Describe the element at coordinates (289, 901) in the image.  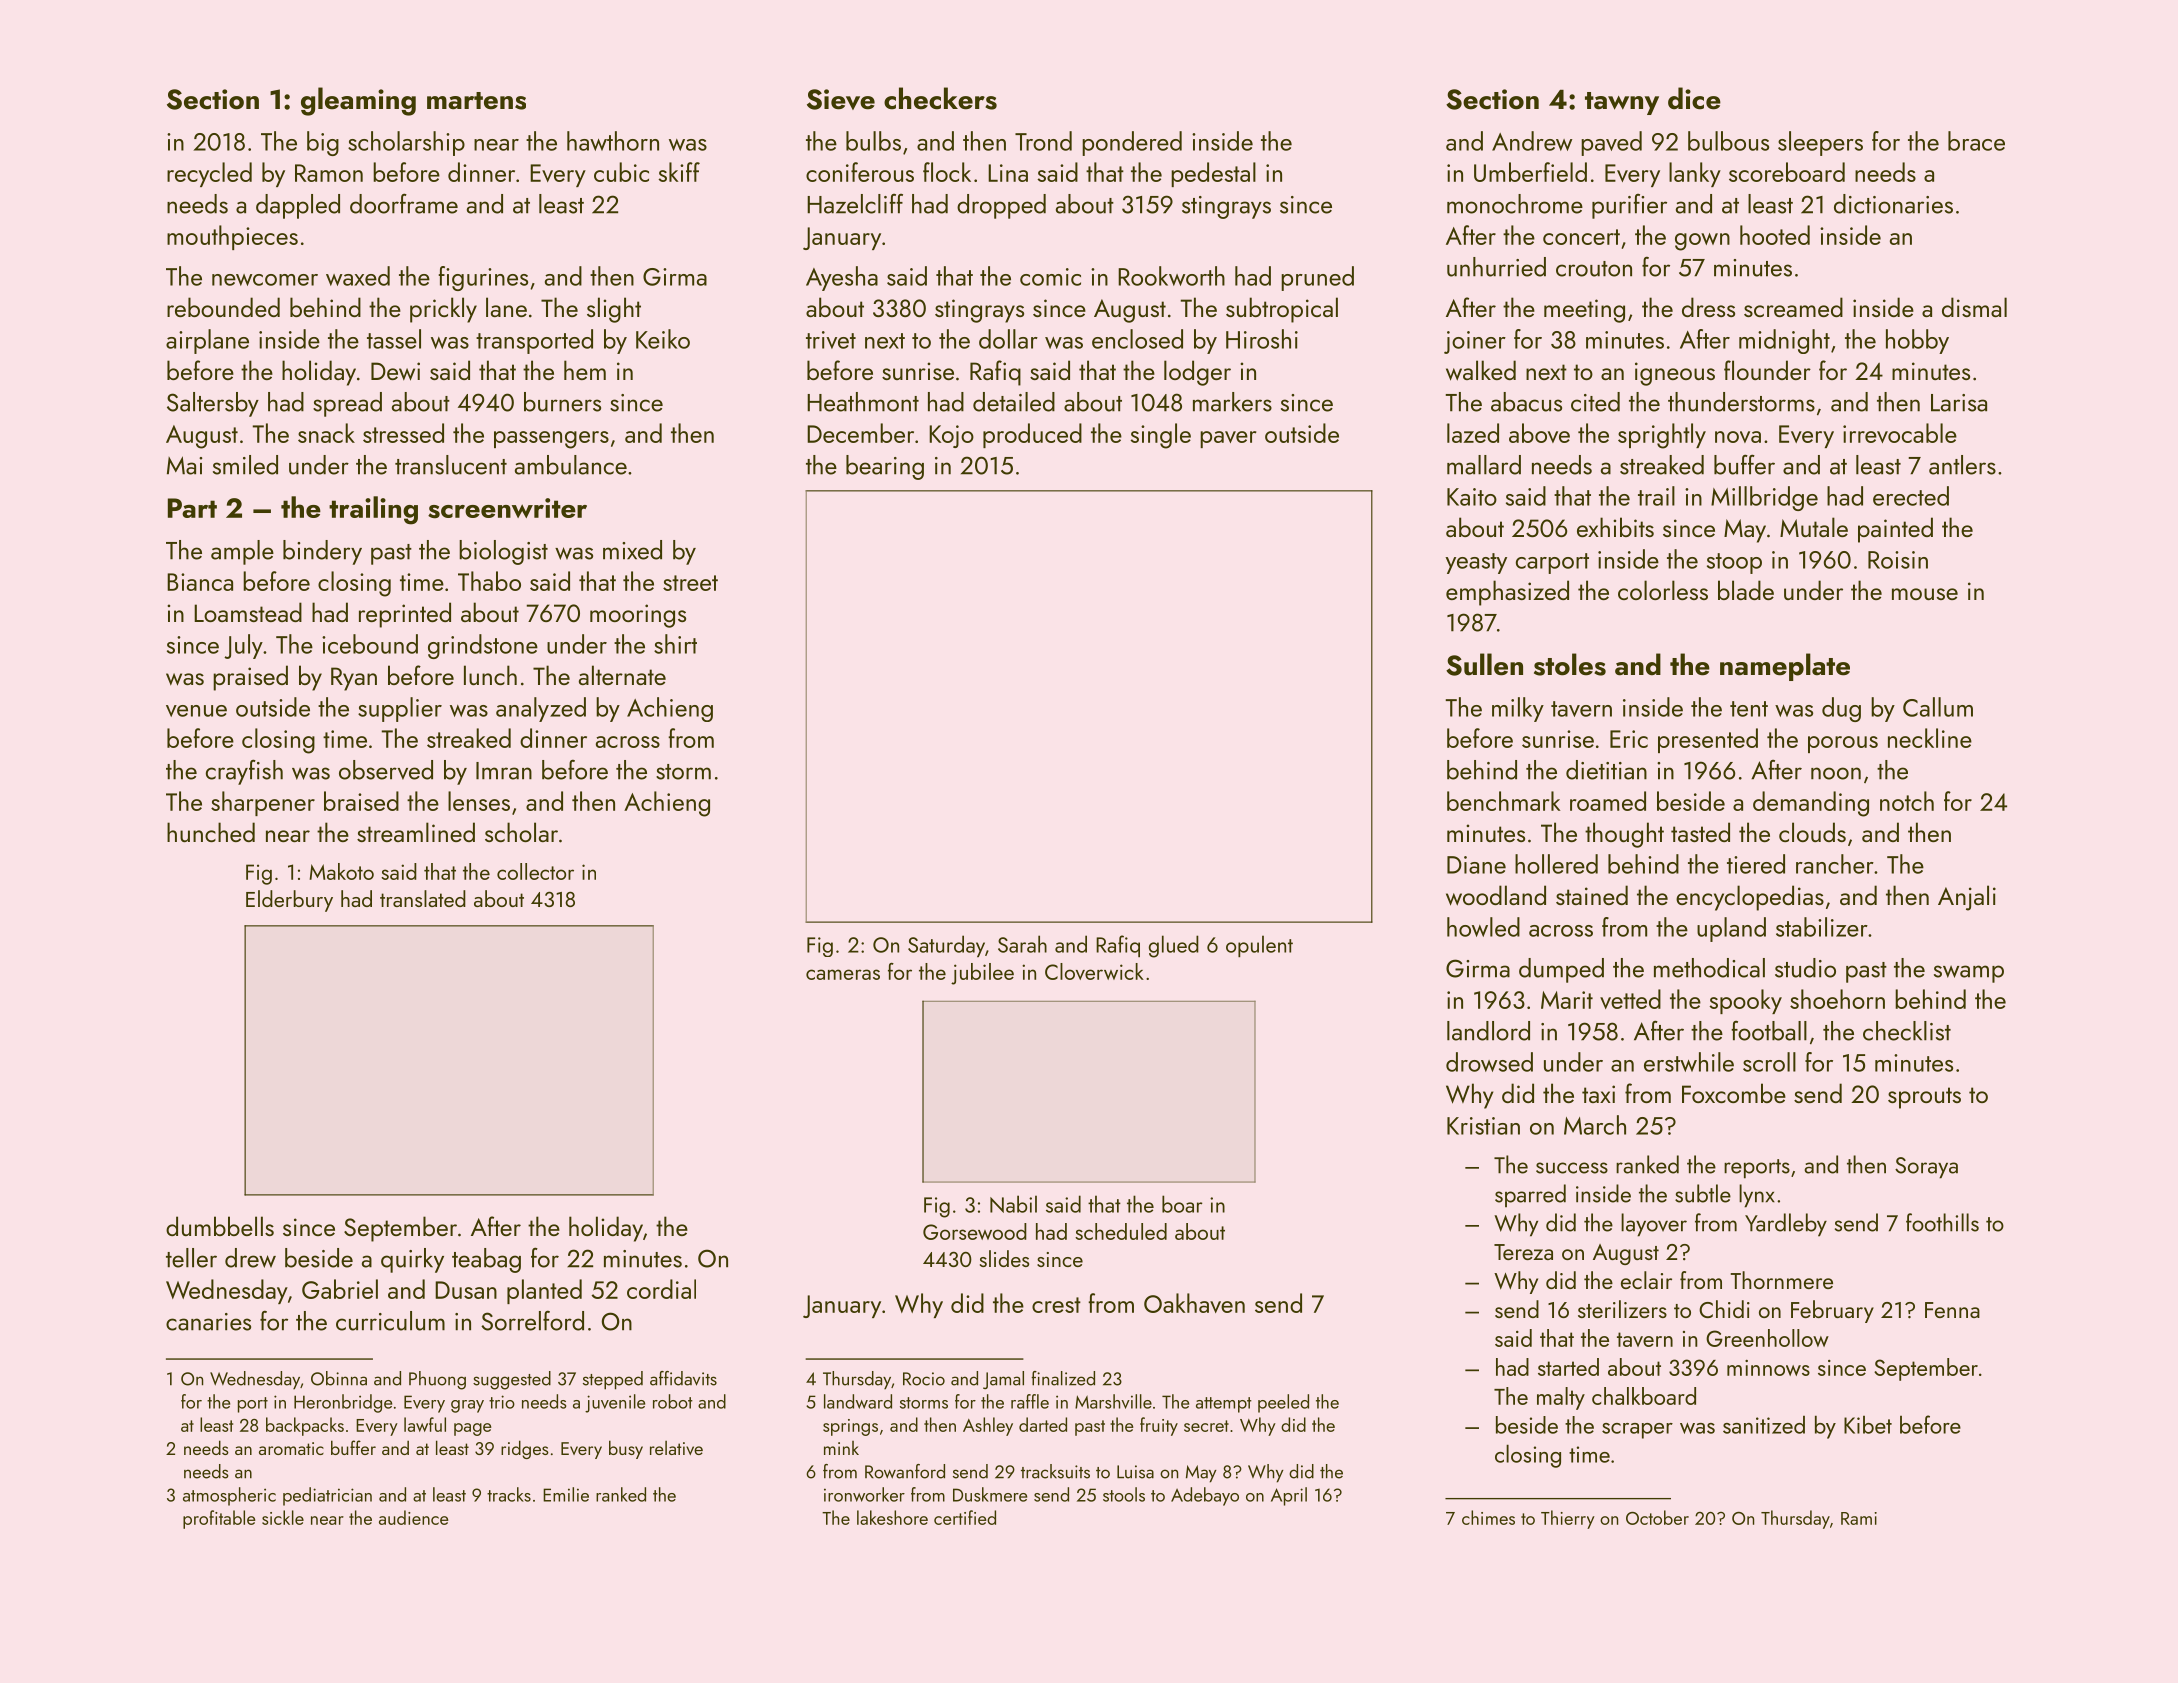
I see `Elderbury` at that location.
